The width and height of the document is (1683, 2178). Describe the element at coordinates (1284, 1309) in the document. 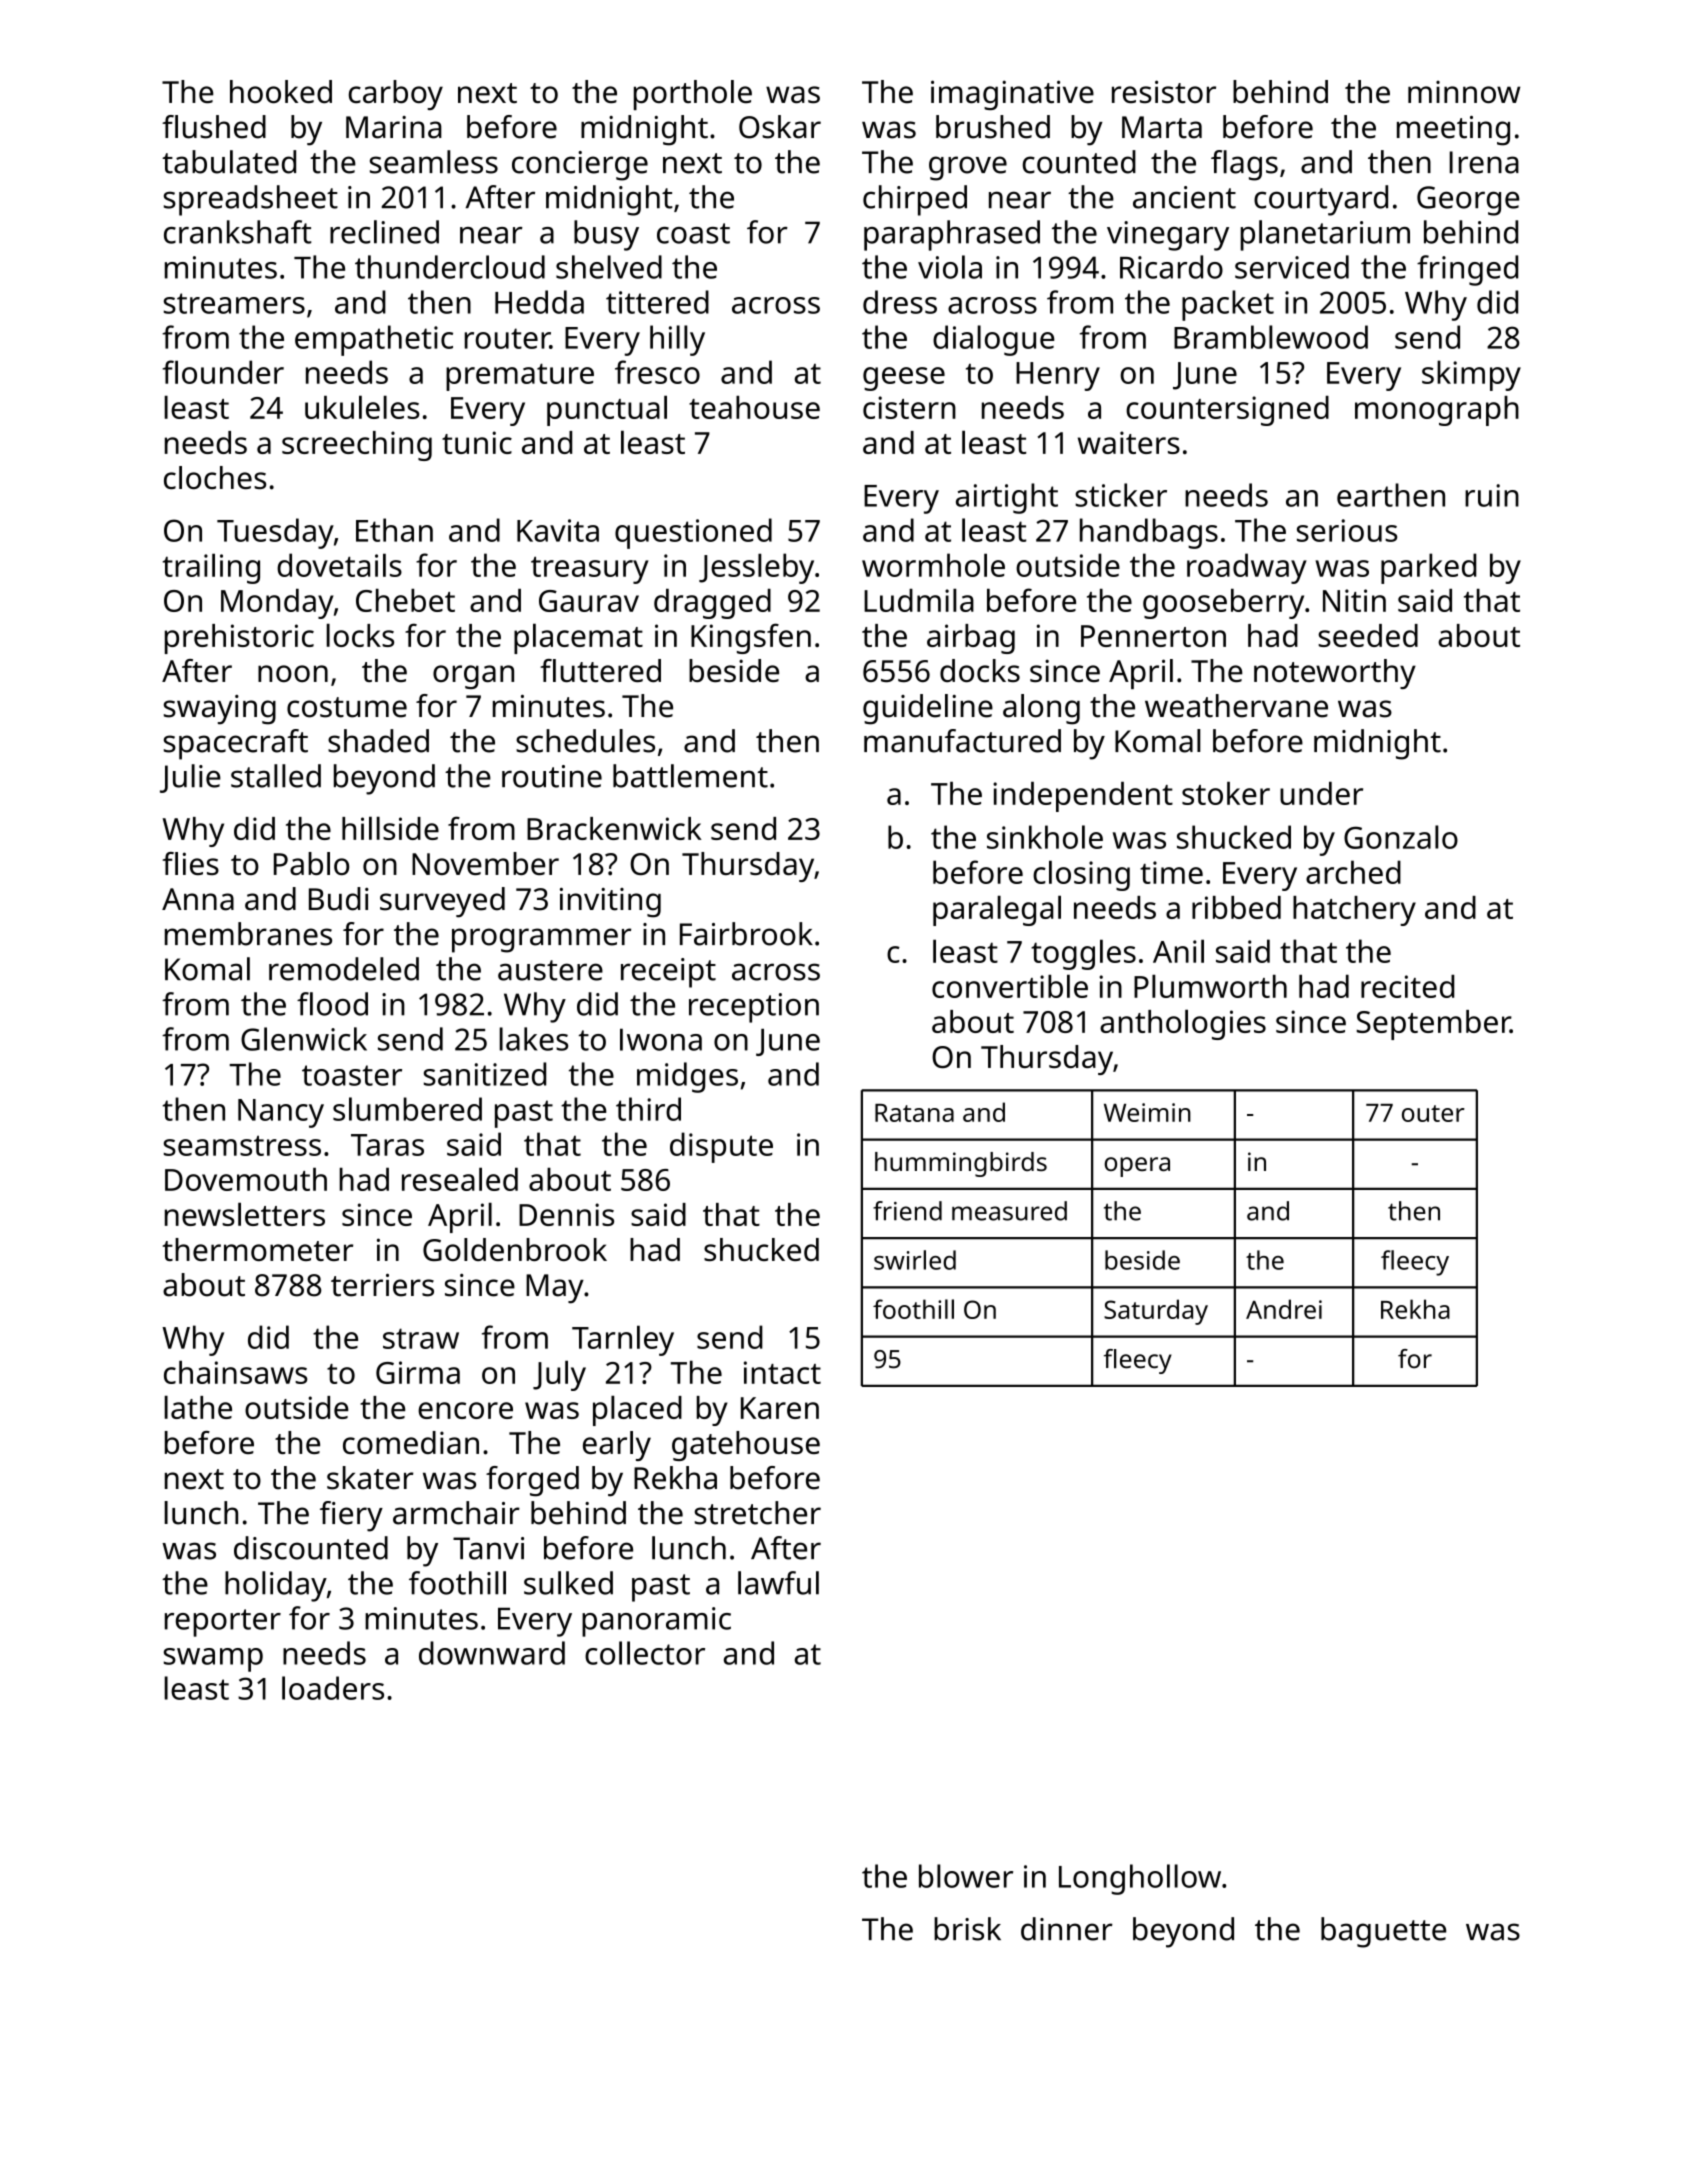

I see `Andrei` at that location.
